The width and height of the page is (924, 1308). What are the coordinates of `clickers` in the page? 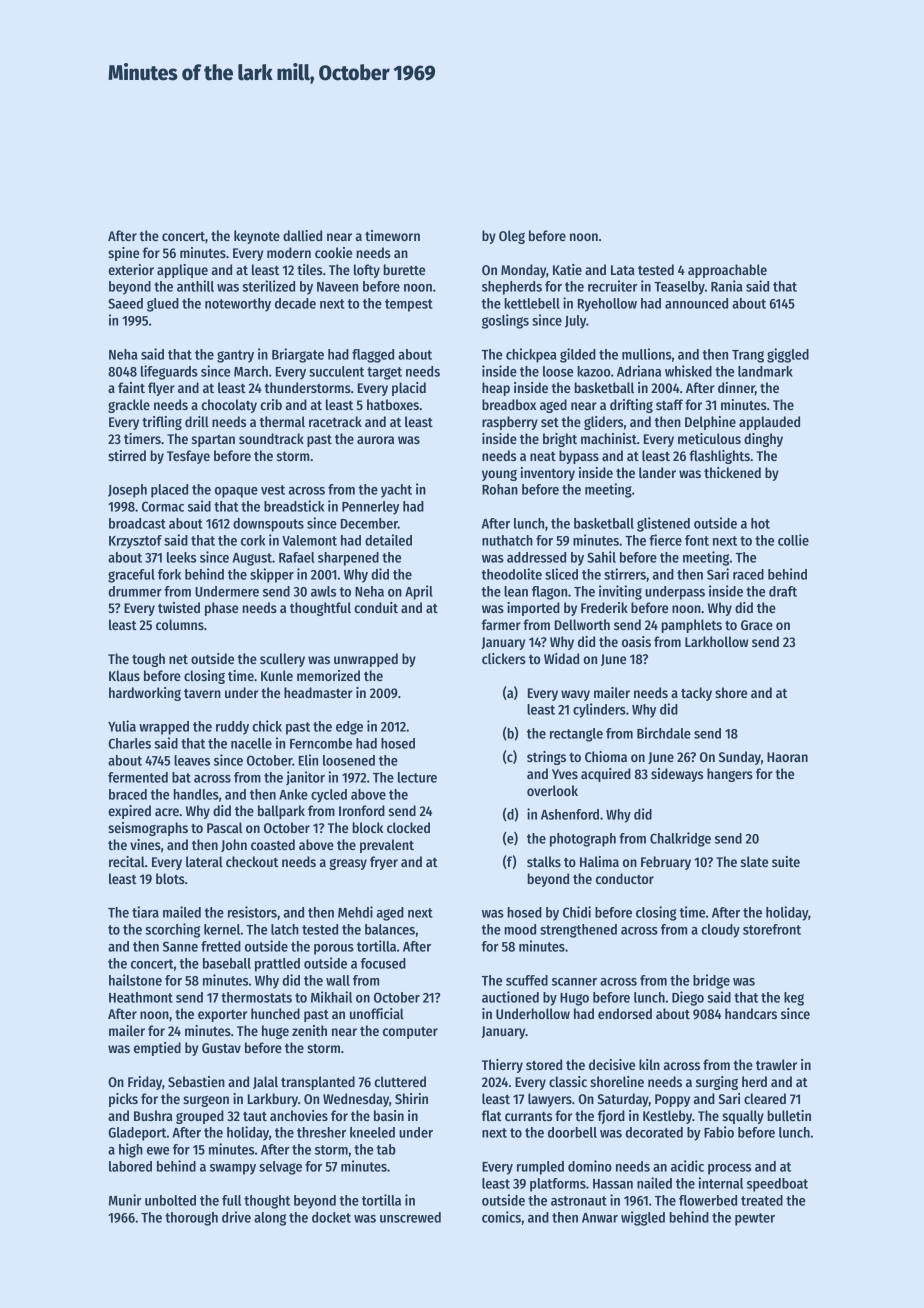 It's located at (504, 658).
